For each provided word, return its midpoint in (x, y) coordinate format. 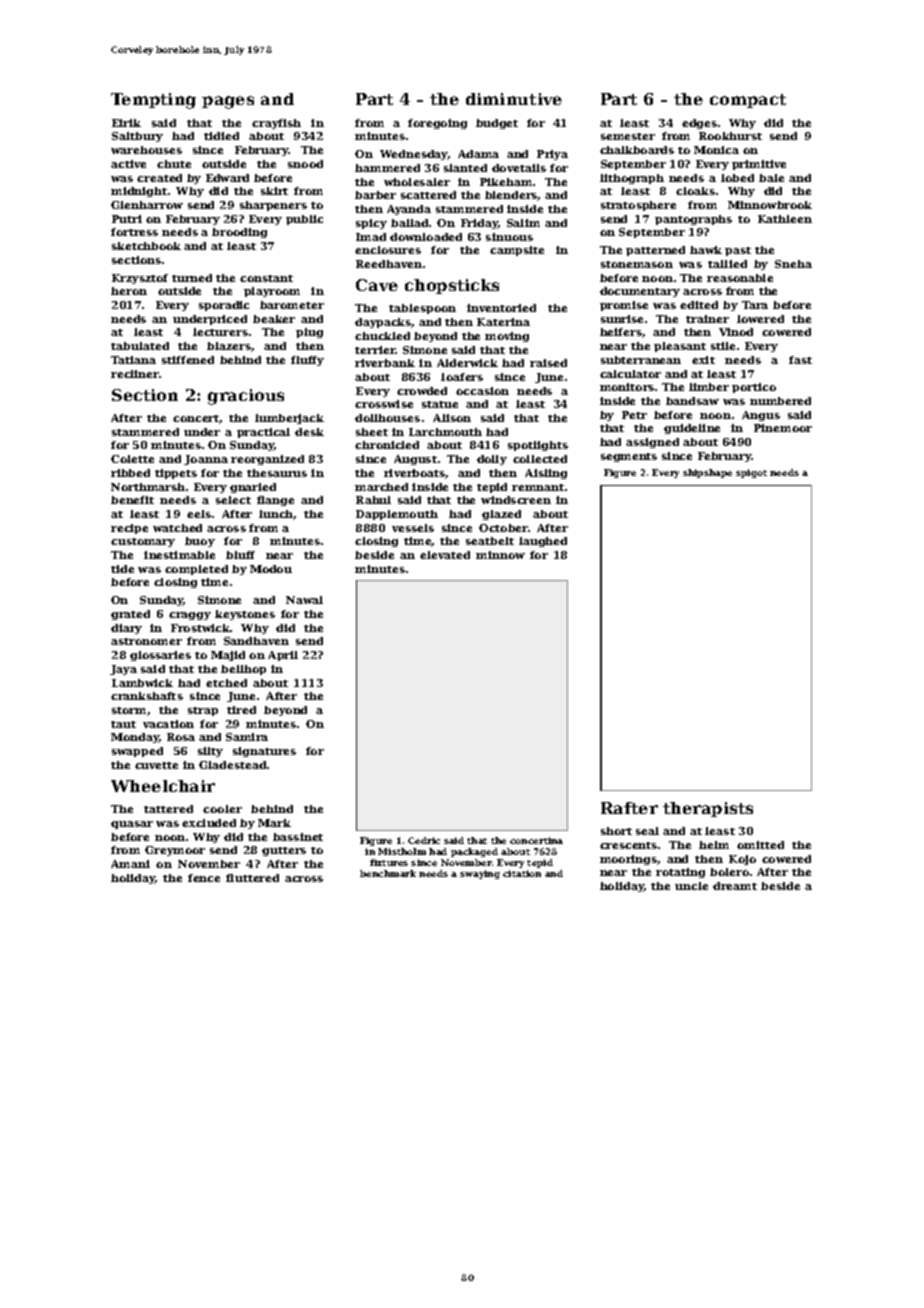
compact (748, 101)
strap (203, 711)
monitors (627, 387)
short (616, 831)
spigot (751, 473)
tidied (221, 136)
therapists (708, 809)
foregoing (437, 124)
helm (714, 845)
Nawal (304, 600)
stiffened (188, 360)
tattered (168, 809)
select (233, 500)
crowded (422, 391)
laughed (543, 542)
